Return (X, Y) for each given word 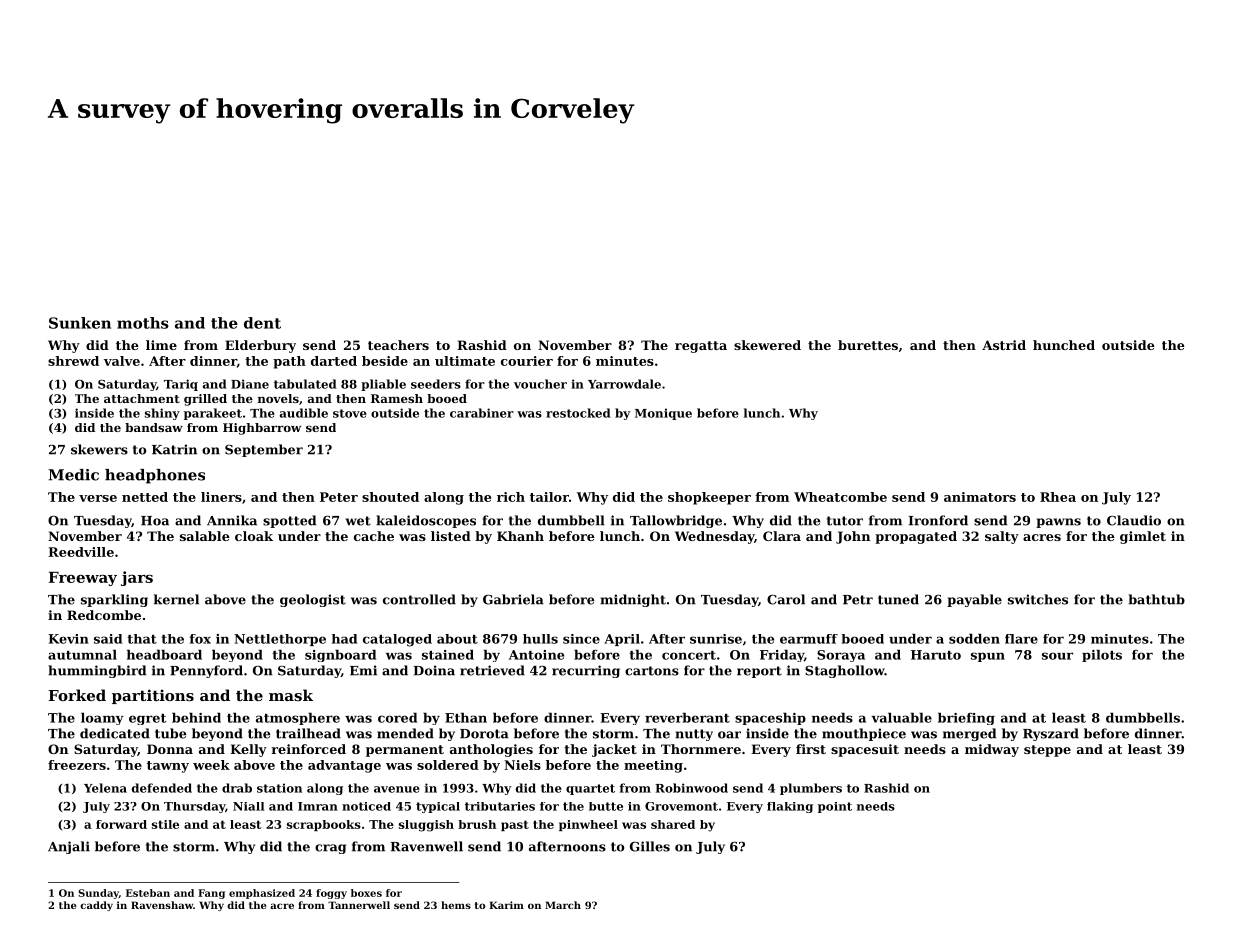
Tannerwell (359, 905)
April (622, 640)
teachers (398, 345)
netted (145, 497)
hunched (1064, 345)
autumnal (82, 654)
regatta (701, 347)
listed (451, 536)
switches (1038, 599)
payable (974, 600)
